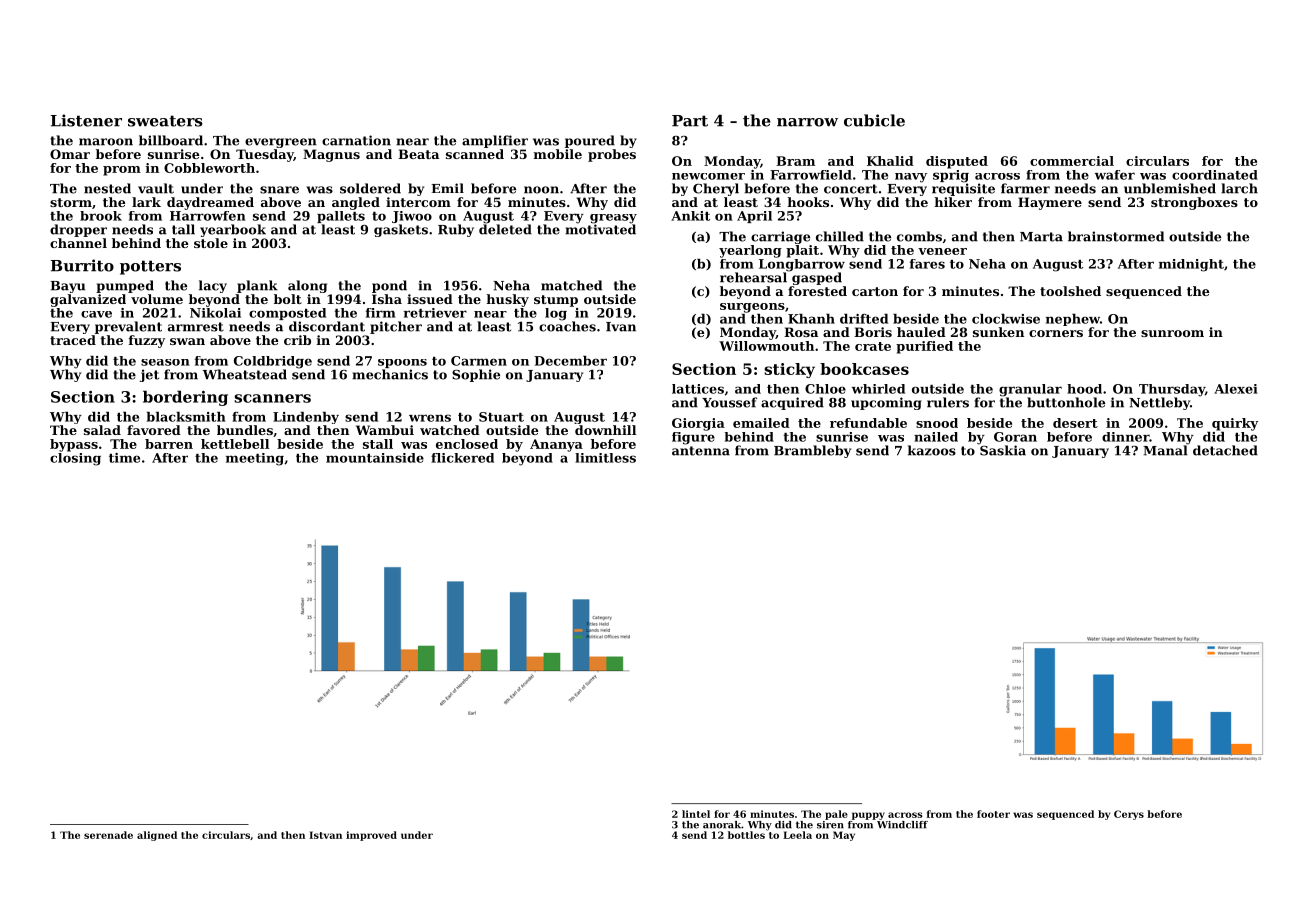 This page has height=924, width=1308. Describe the element at coordinates (1129, 815) in the page. I see `Cerys` at that location.
